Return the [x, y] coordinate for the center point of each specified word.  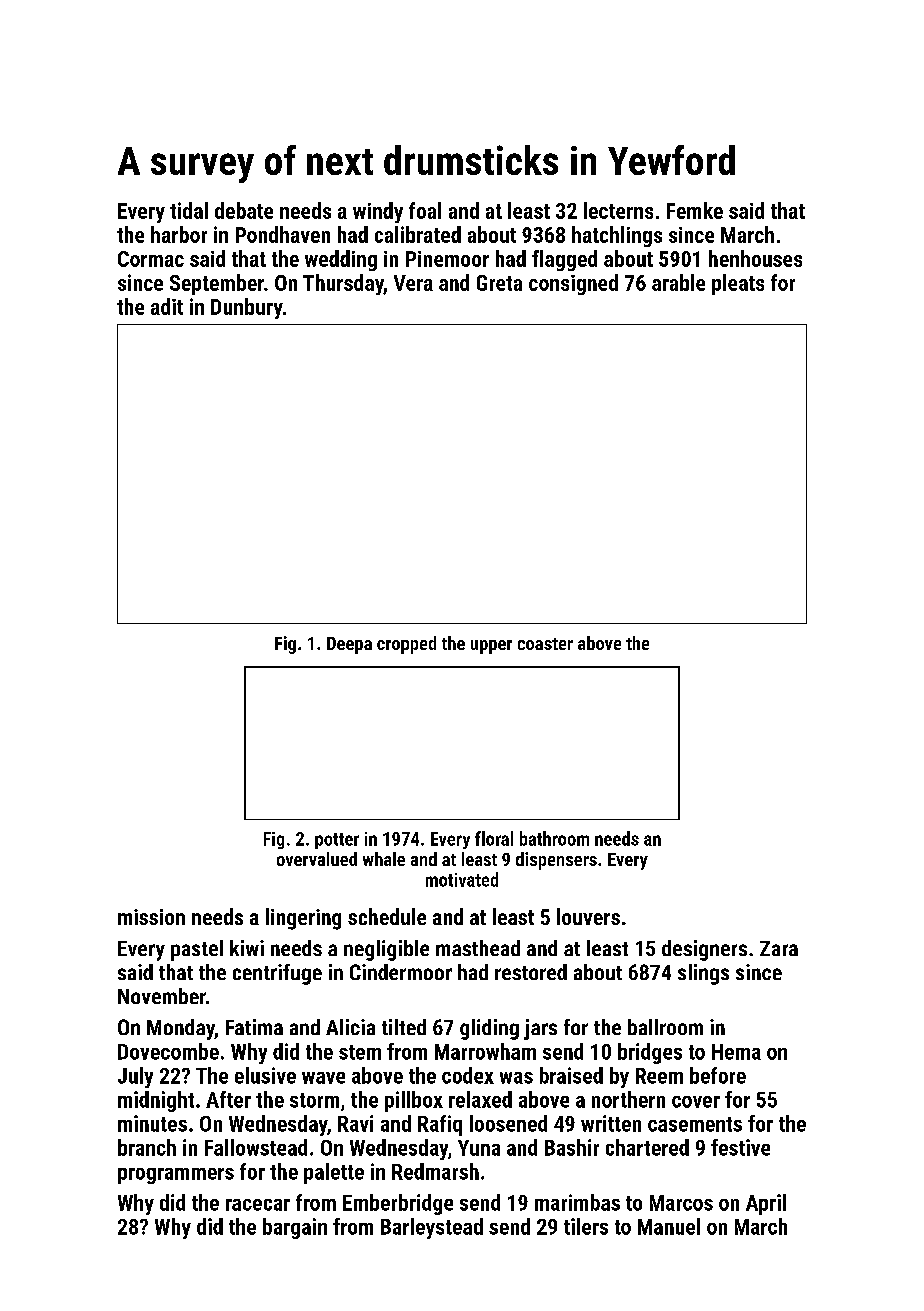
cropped [406, 645]
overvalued [317, 859]
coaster [545, 644]
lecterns [618, 210]
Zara [779, 948]
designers [704, 950]
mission [151, 917]
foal [425, 210]
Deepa [349, 645]
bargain [295, 1228]
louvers [588, 916]
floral [494, 838]
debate [244, 210]
